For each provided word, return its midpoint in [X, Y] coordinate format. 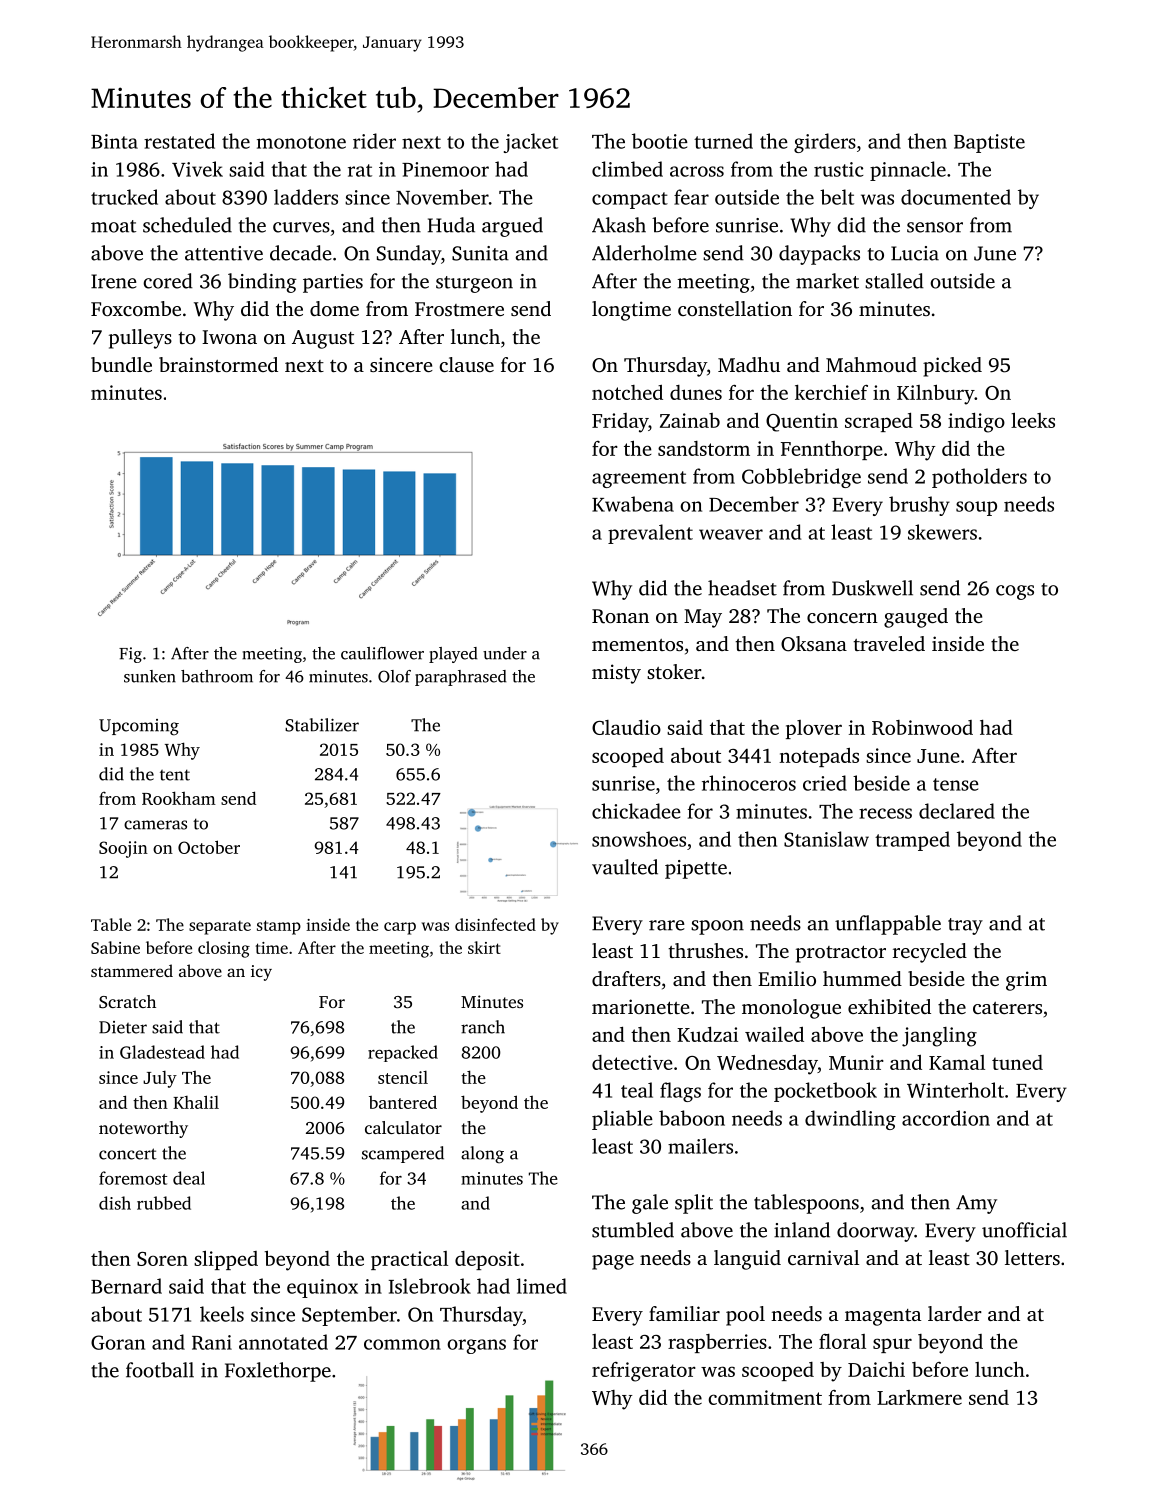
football [160, 1370]
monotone [301, 142]
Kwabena [633, 504]
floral [842, 1341]
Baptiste [989, 143]
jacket [531, 143]
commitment [765, 1397]
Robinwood [922, 727]
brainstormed [218, 364]
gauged [916, 618]
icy [261, 973]
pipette [696, 869]
